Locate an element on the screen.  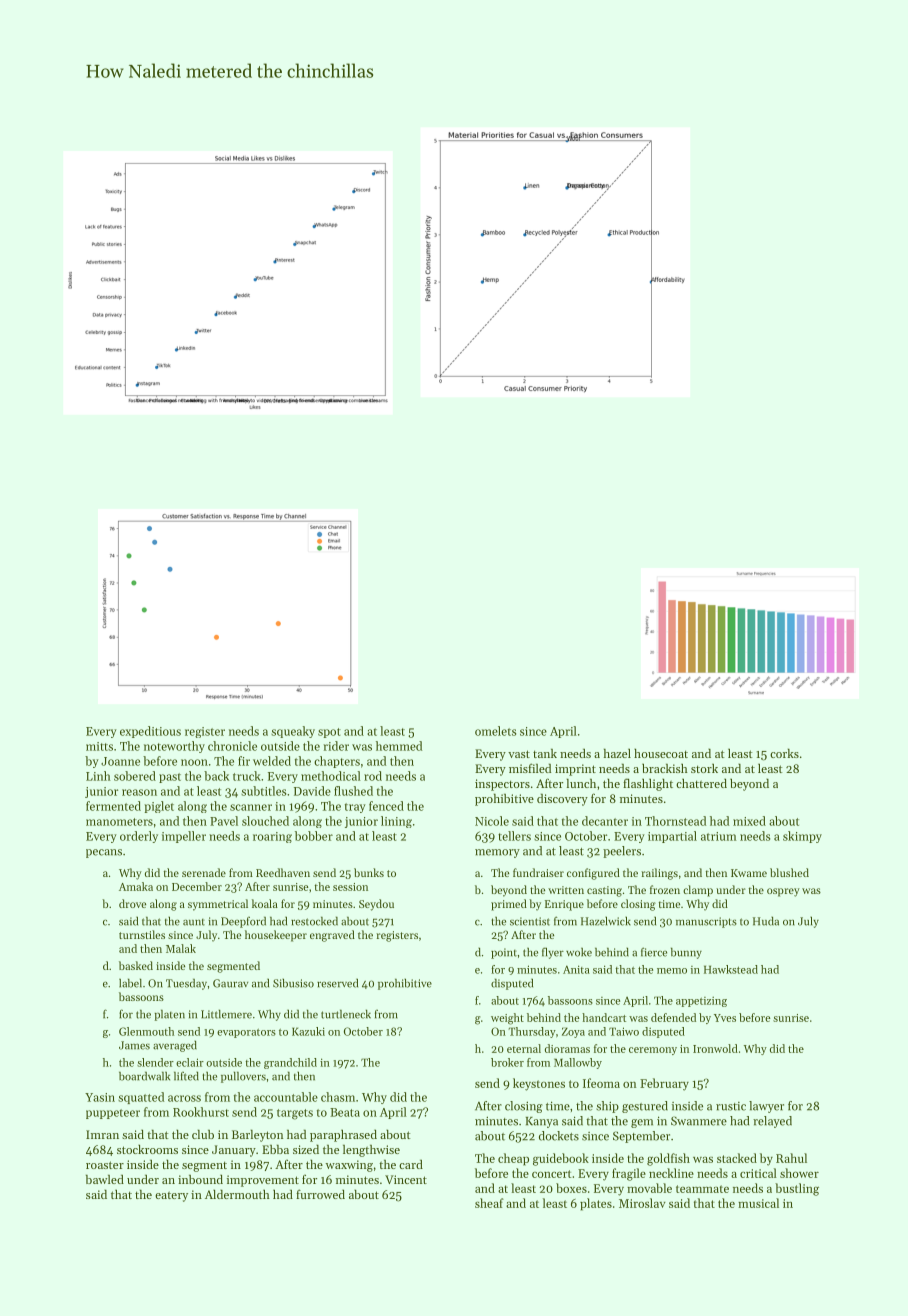
sheaf is located at coordinates (489, 1203).
